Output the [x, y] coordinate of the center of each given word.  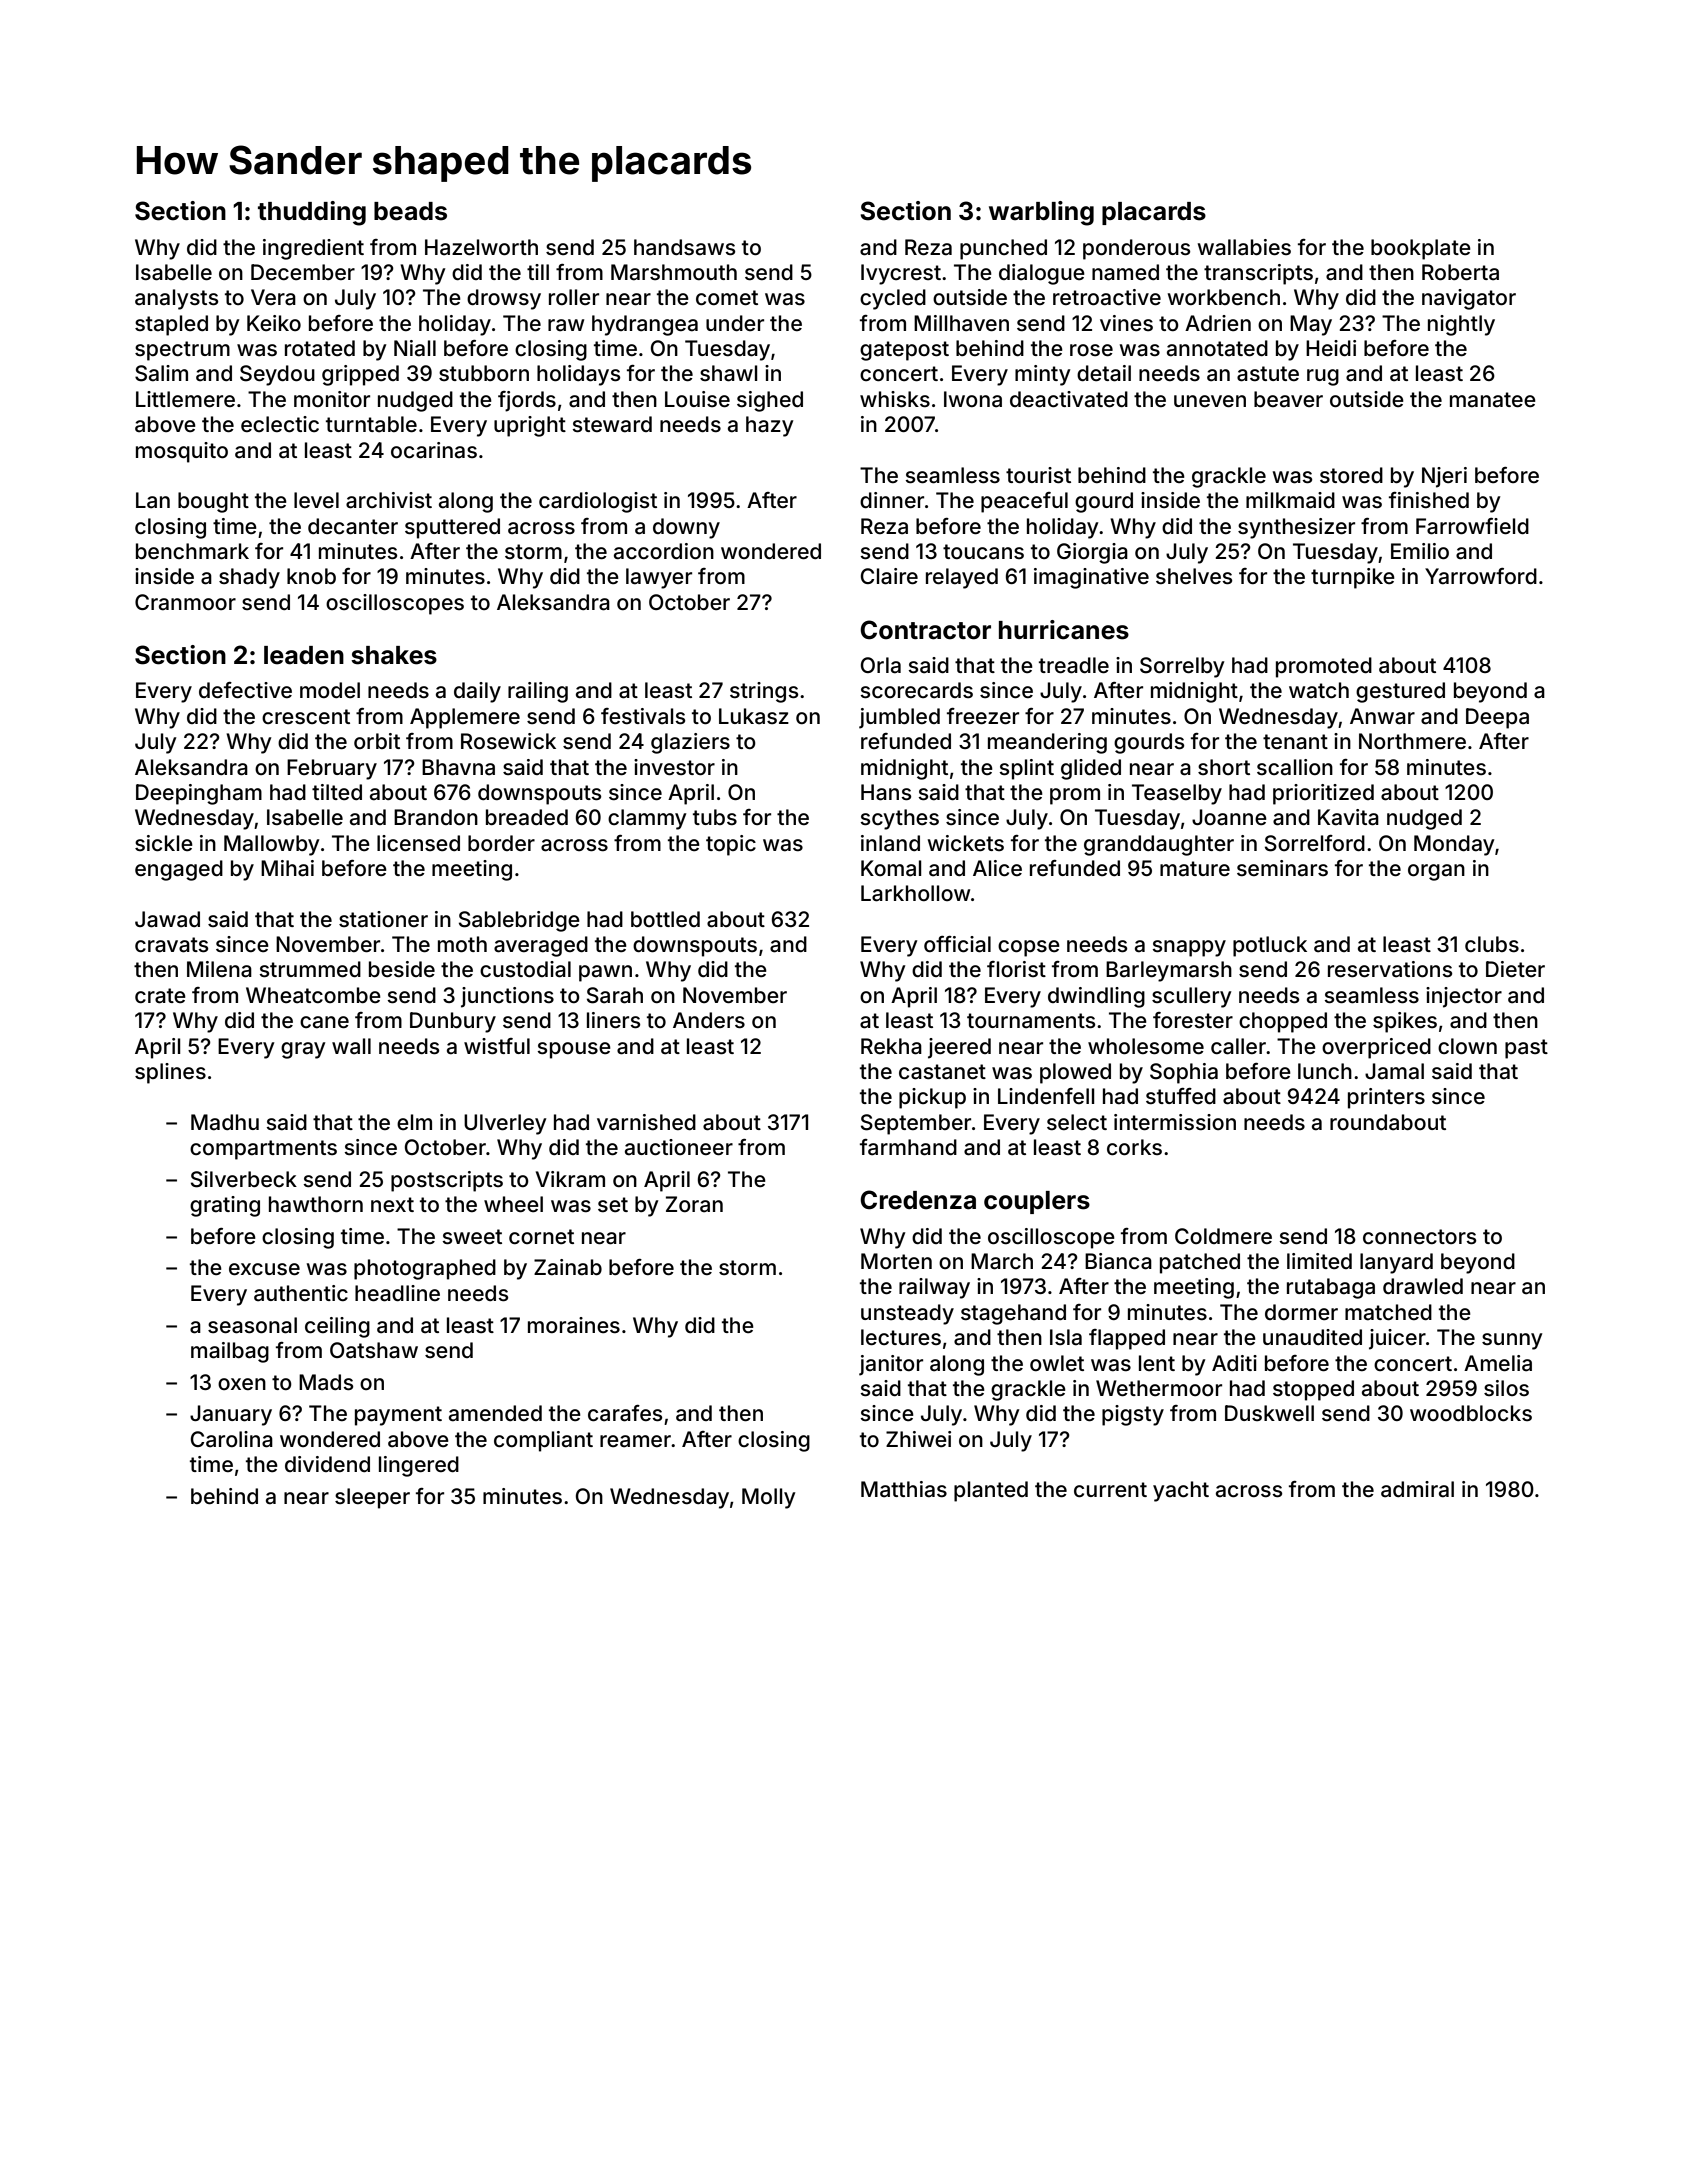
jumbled [899, 718]
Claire [889, 576]
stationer [383, 919]
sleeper [372, 1498]
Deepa [1497, 718]
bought [213, 502]
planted [991, 1491]
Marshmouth [674, 272]
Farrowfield [1472, 526]
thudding [312, 213]
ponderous [1136, 249]
